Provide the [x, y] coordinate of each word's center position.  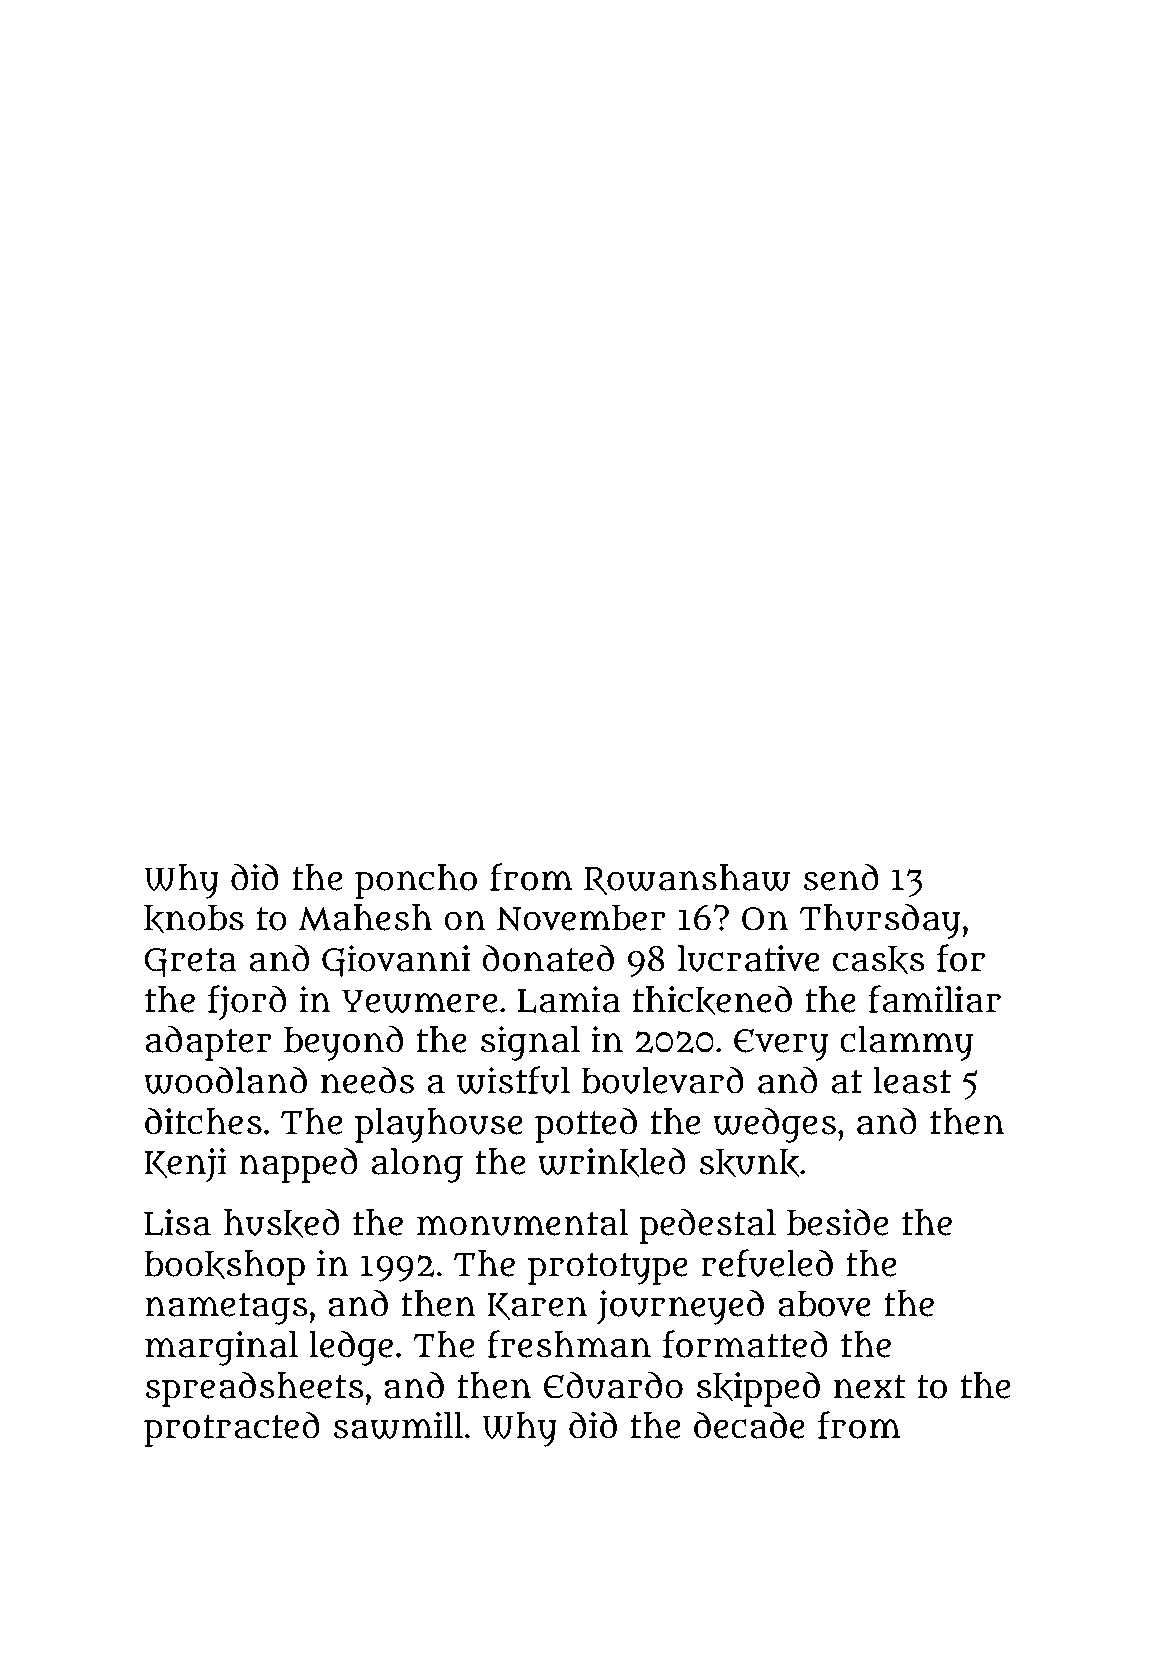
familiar [934, 999]
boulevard [662, 1080]
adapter [209, 1043]
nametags [226, 1309]
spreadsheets [255, 1389]
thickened [712, 1000]
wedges [774, 1125]
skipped [758, 1389]
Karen [537, 1306]
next [870, 1387]
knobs [194, 918]
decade [749, 1425]
